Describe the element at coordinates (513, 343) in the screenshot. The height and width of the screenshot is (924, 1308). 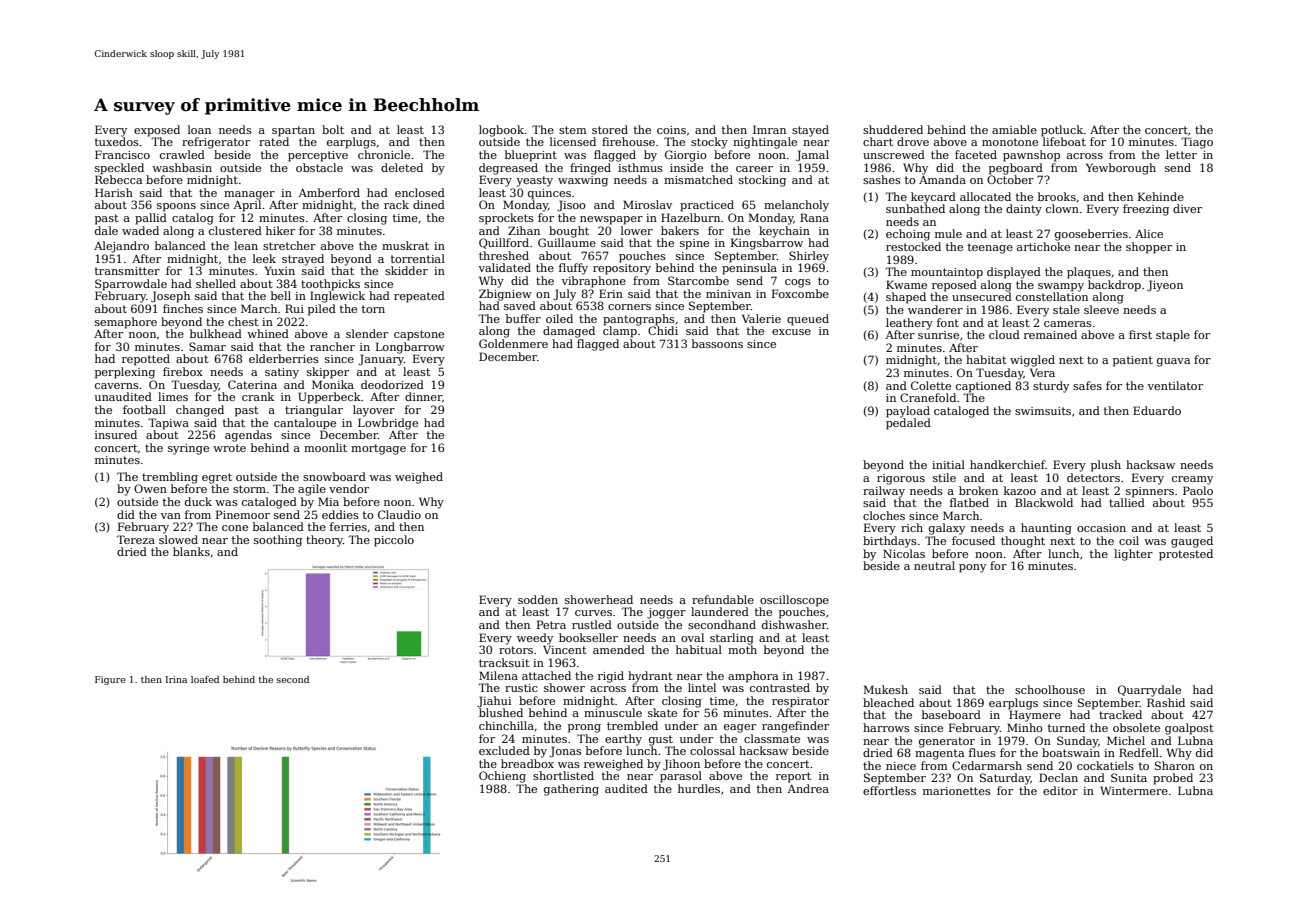
I see `Goldenmere` at that location.
